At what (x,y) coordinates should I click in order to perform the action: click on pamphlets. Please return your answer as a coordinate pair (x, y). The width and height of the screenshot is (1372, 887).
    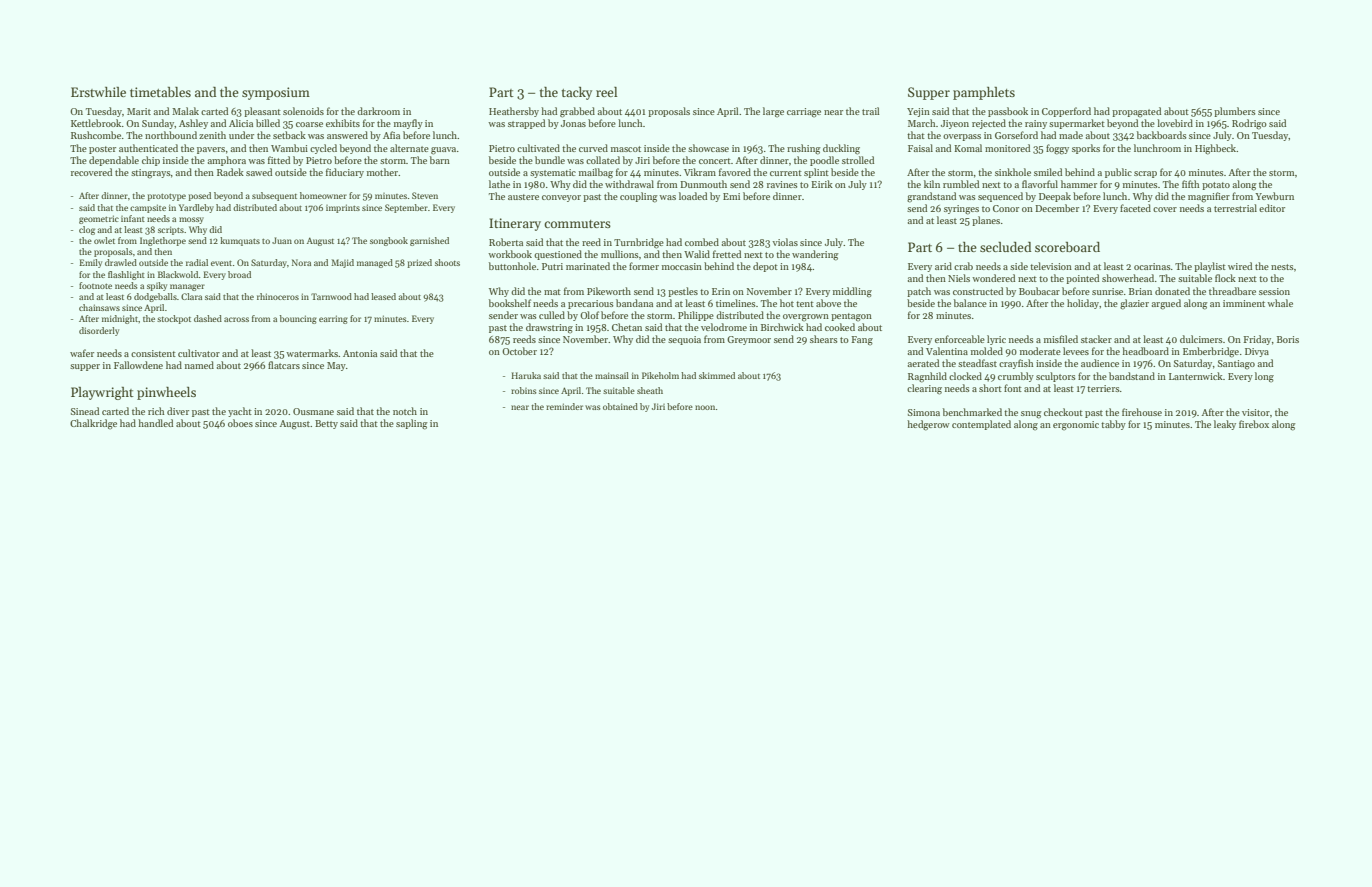
    Looking at the image, I should click on (984, 93).
